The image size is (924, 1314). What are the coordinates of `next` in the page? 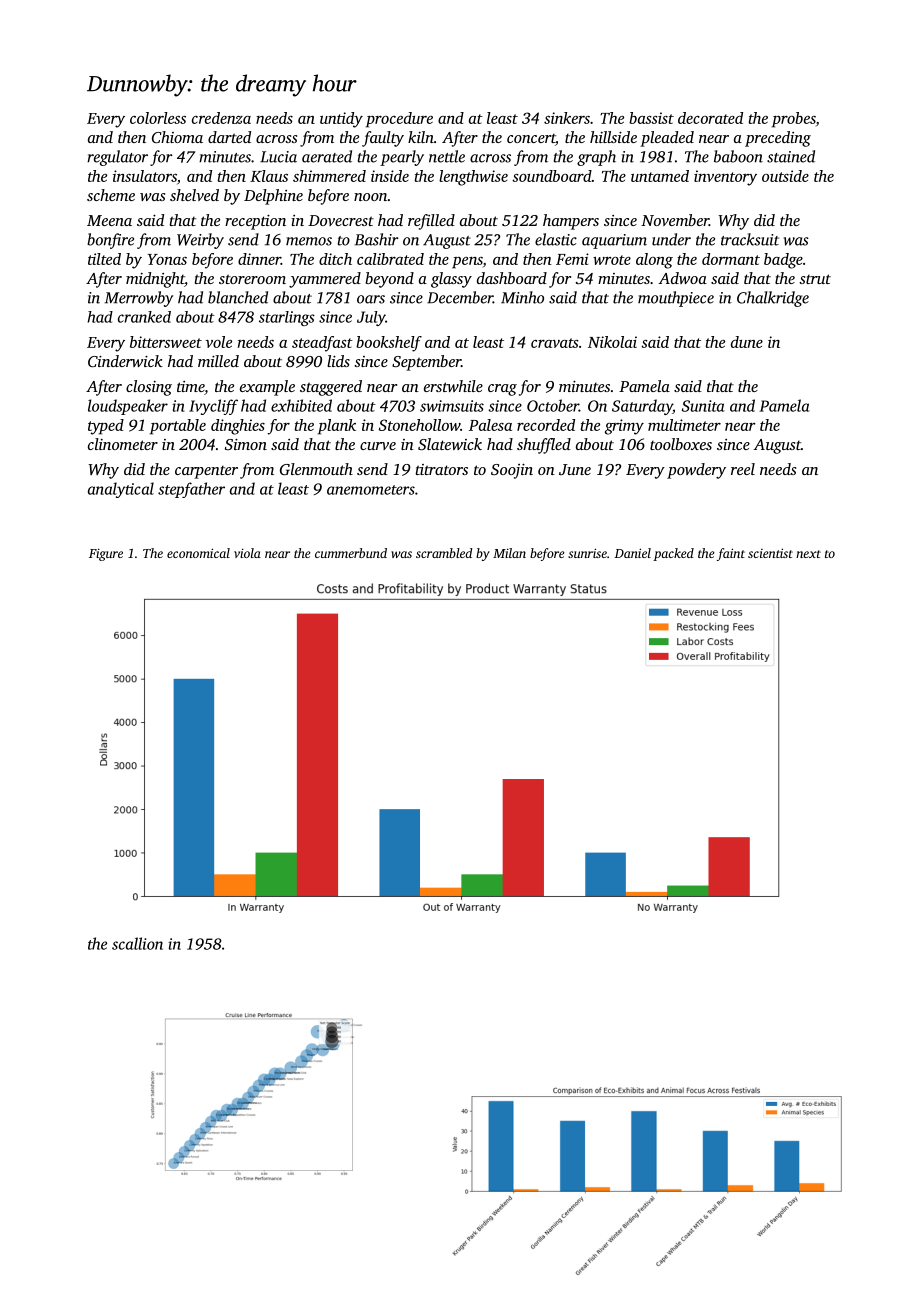 It's located at (808, 554).
